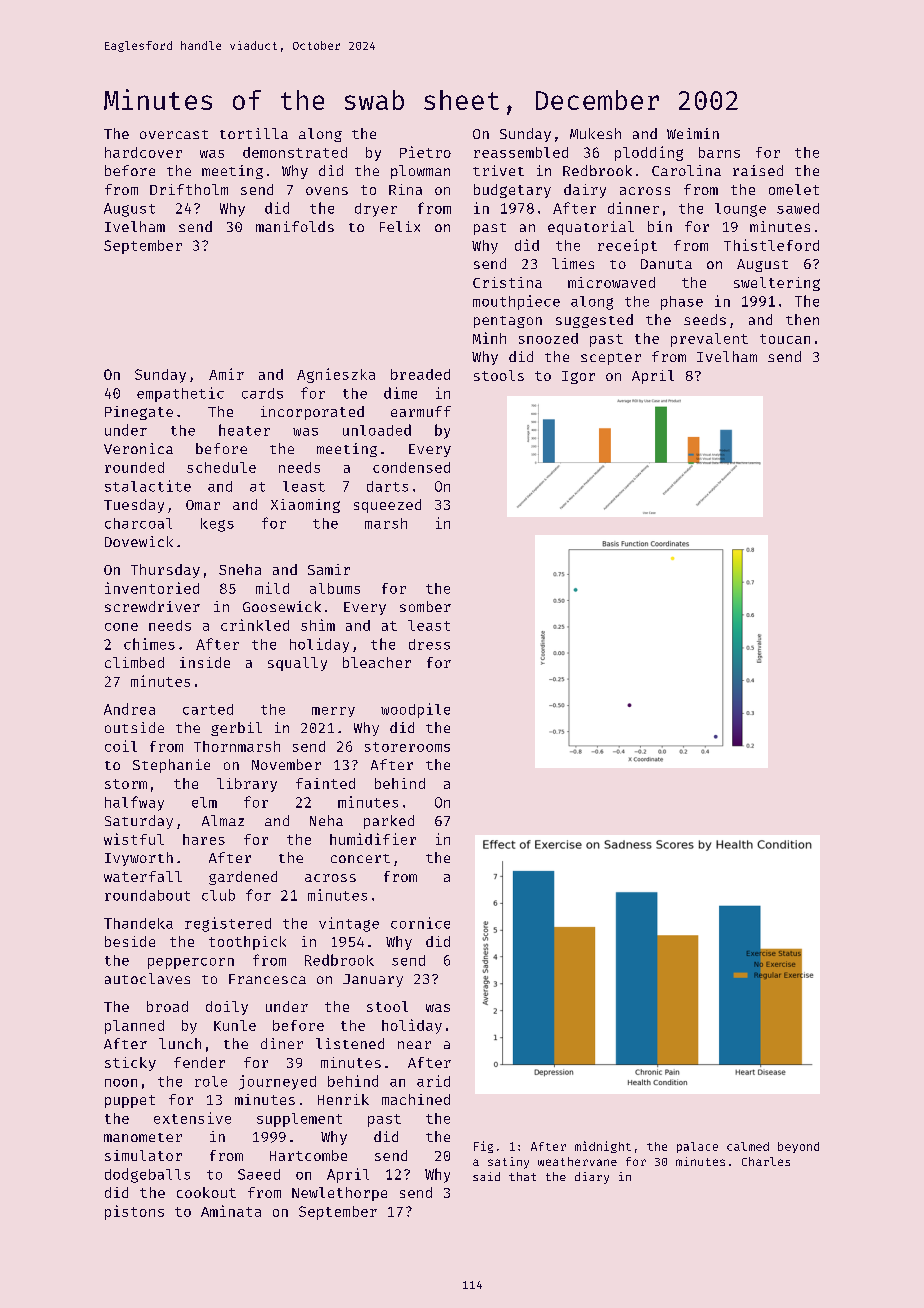 The height and width of the page is (1308, 924). What do you see at coordinates (429, 644) in the page?
I see `dress` at bounding box center [429, 644].
